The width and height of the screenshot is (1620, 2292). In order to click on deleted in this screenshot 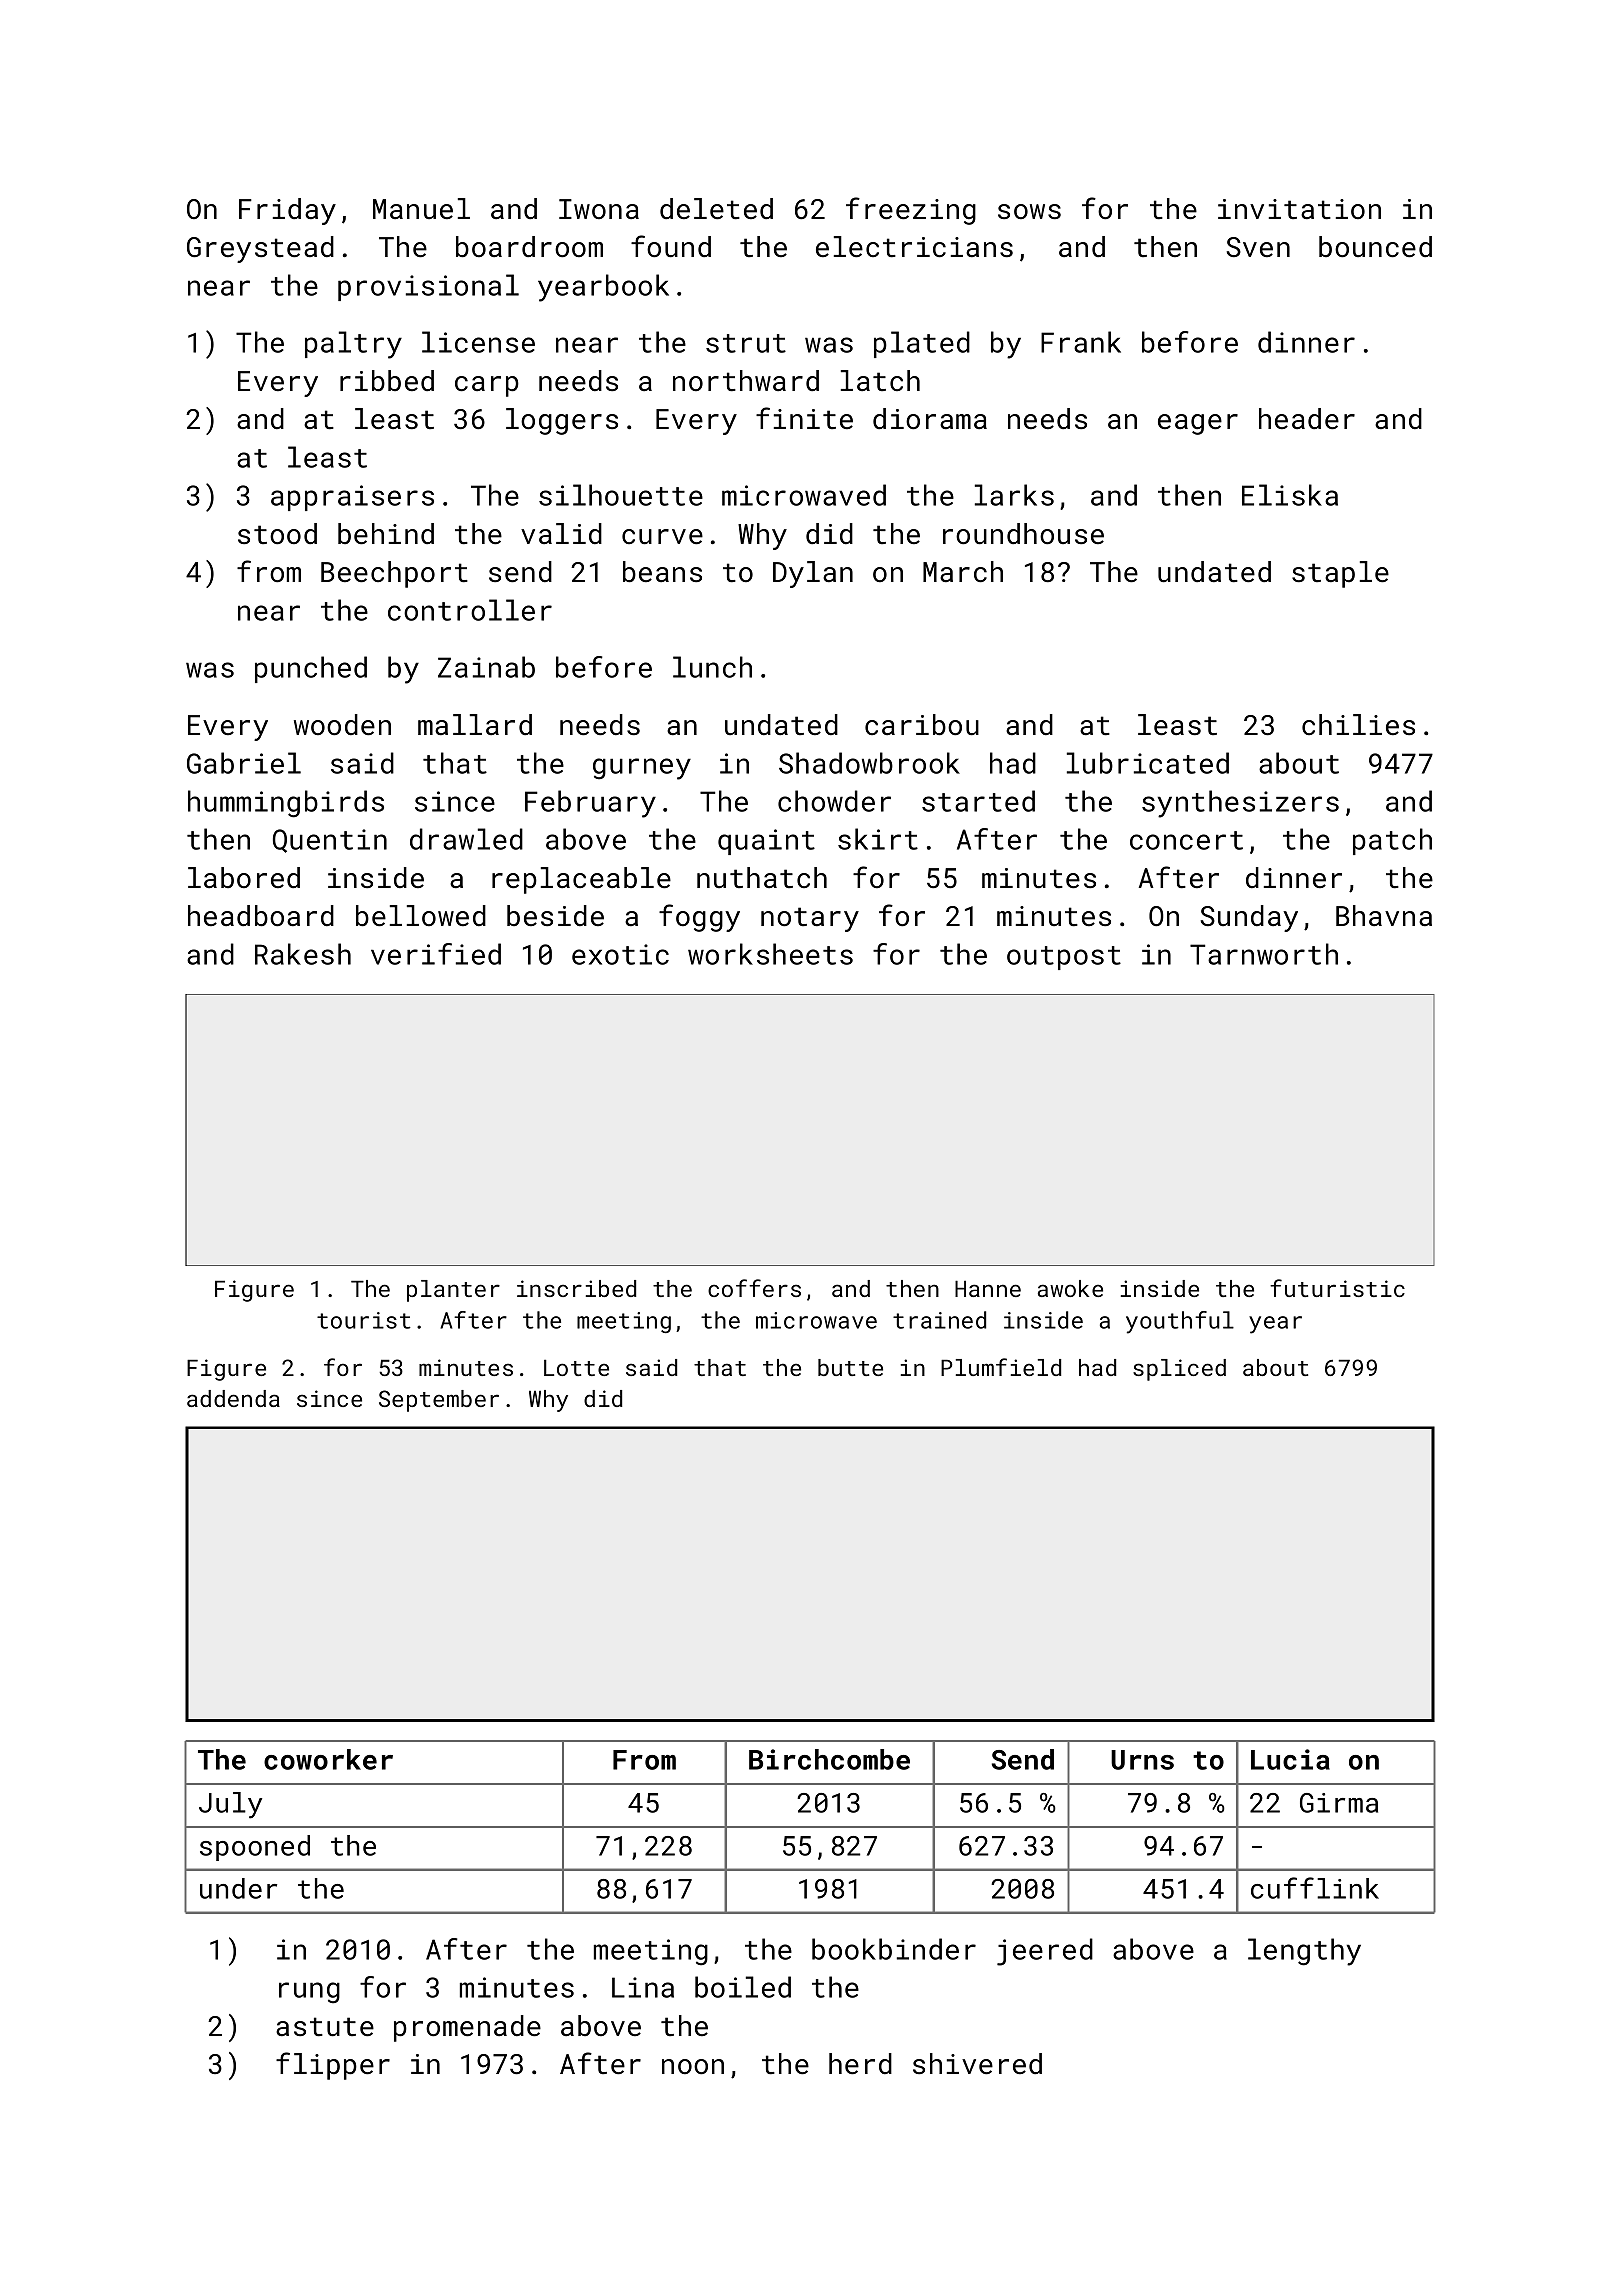, I will do `click(716, 209)`.
